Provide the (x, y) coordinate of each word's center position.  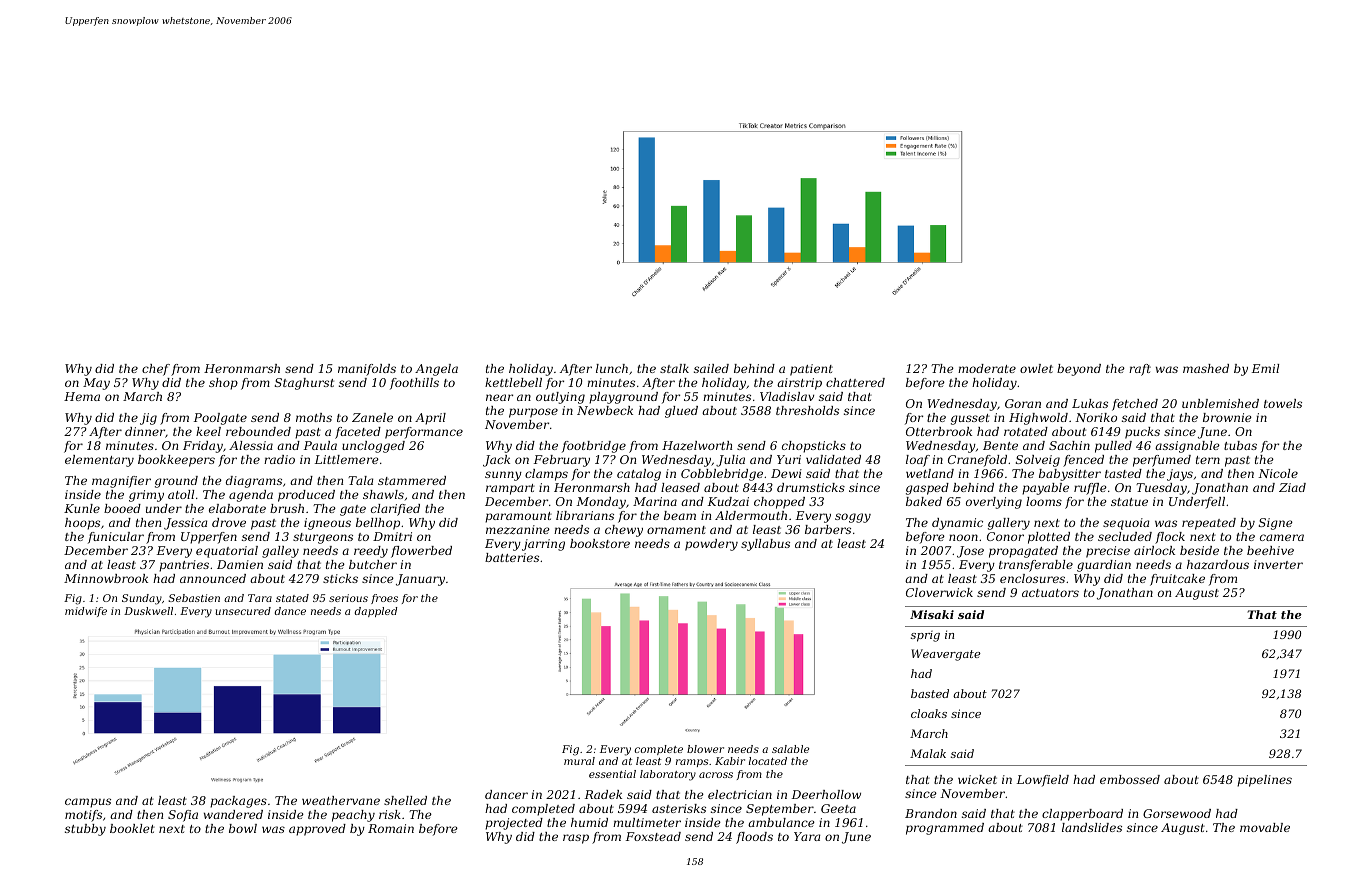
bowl (243, 828)
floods (754, 838)
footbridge (594, 447)
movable (1265, 827)
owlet (1036, 368)
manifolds (367, 370)
